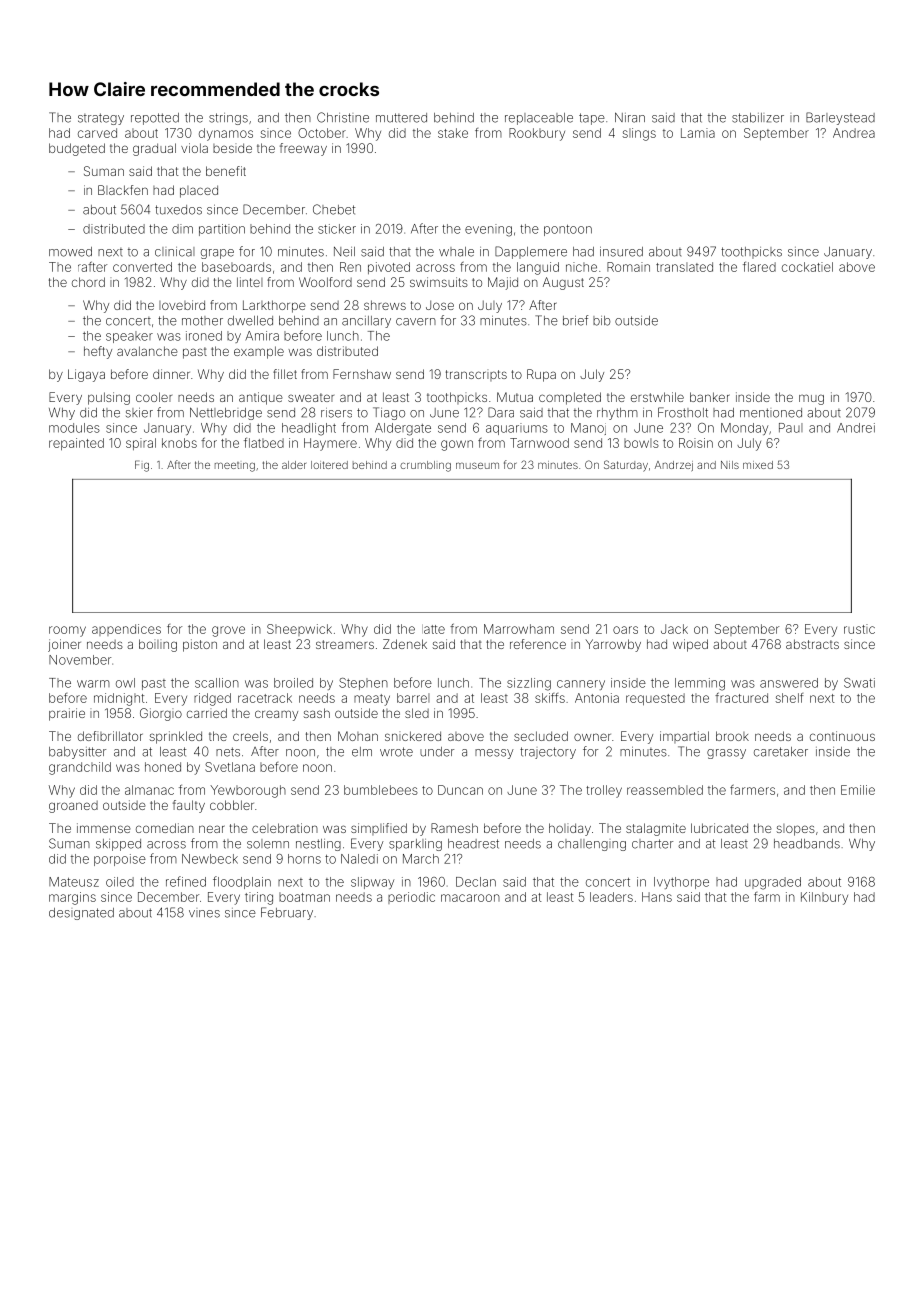  What do you see at coordinates (604, 791) in the image?
I see `trolley` at bounding box center [604, 791].
